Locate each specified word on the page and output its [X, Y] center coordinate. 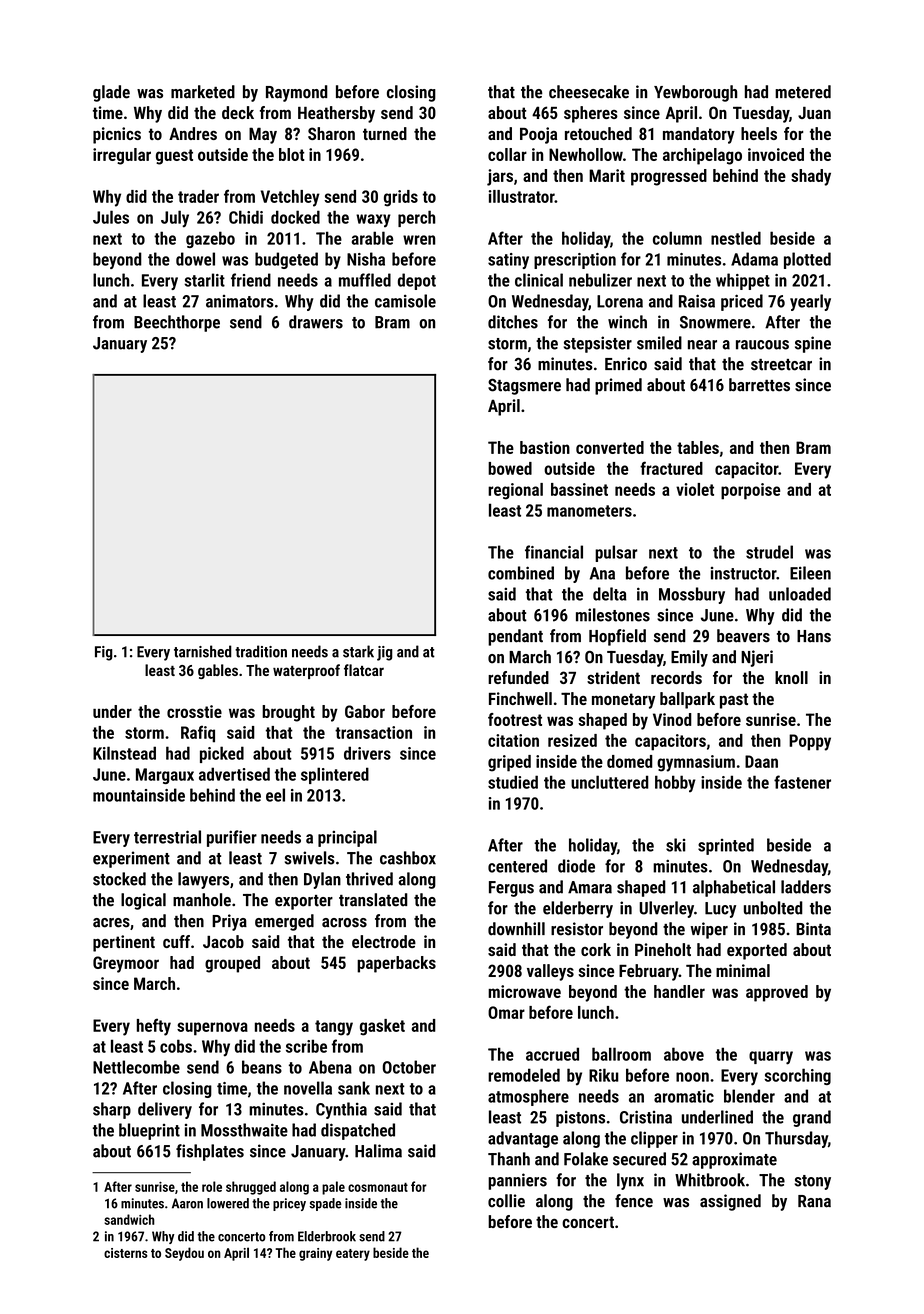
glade [111, 93]
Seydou [184, 1254]
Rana [814, 1201]
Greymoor [126, 964]
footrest [515, 719]
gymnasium [696, 763]
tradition [261, 651]
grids [401, 198]
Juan [814, 113]
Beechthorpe [177, 323]
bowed [510, 468]
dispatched [358, 1131]
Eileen [810, 573]
